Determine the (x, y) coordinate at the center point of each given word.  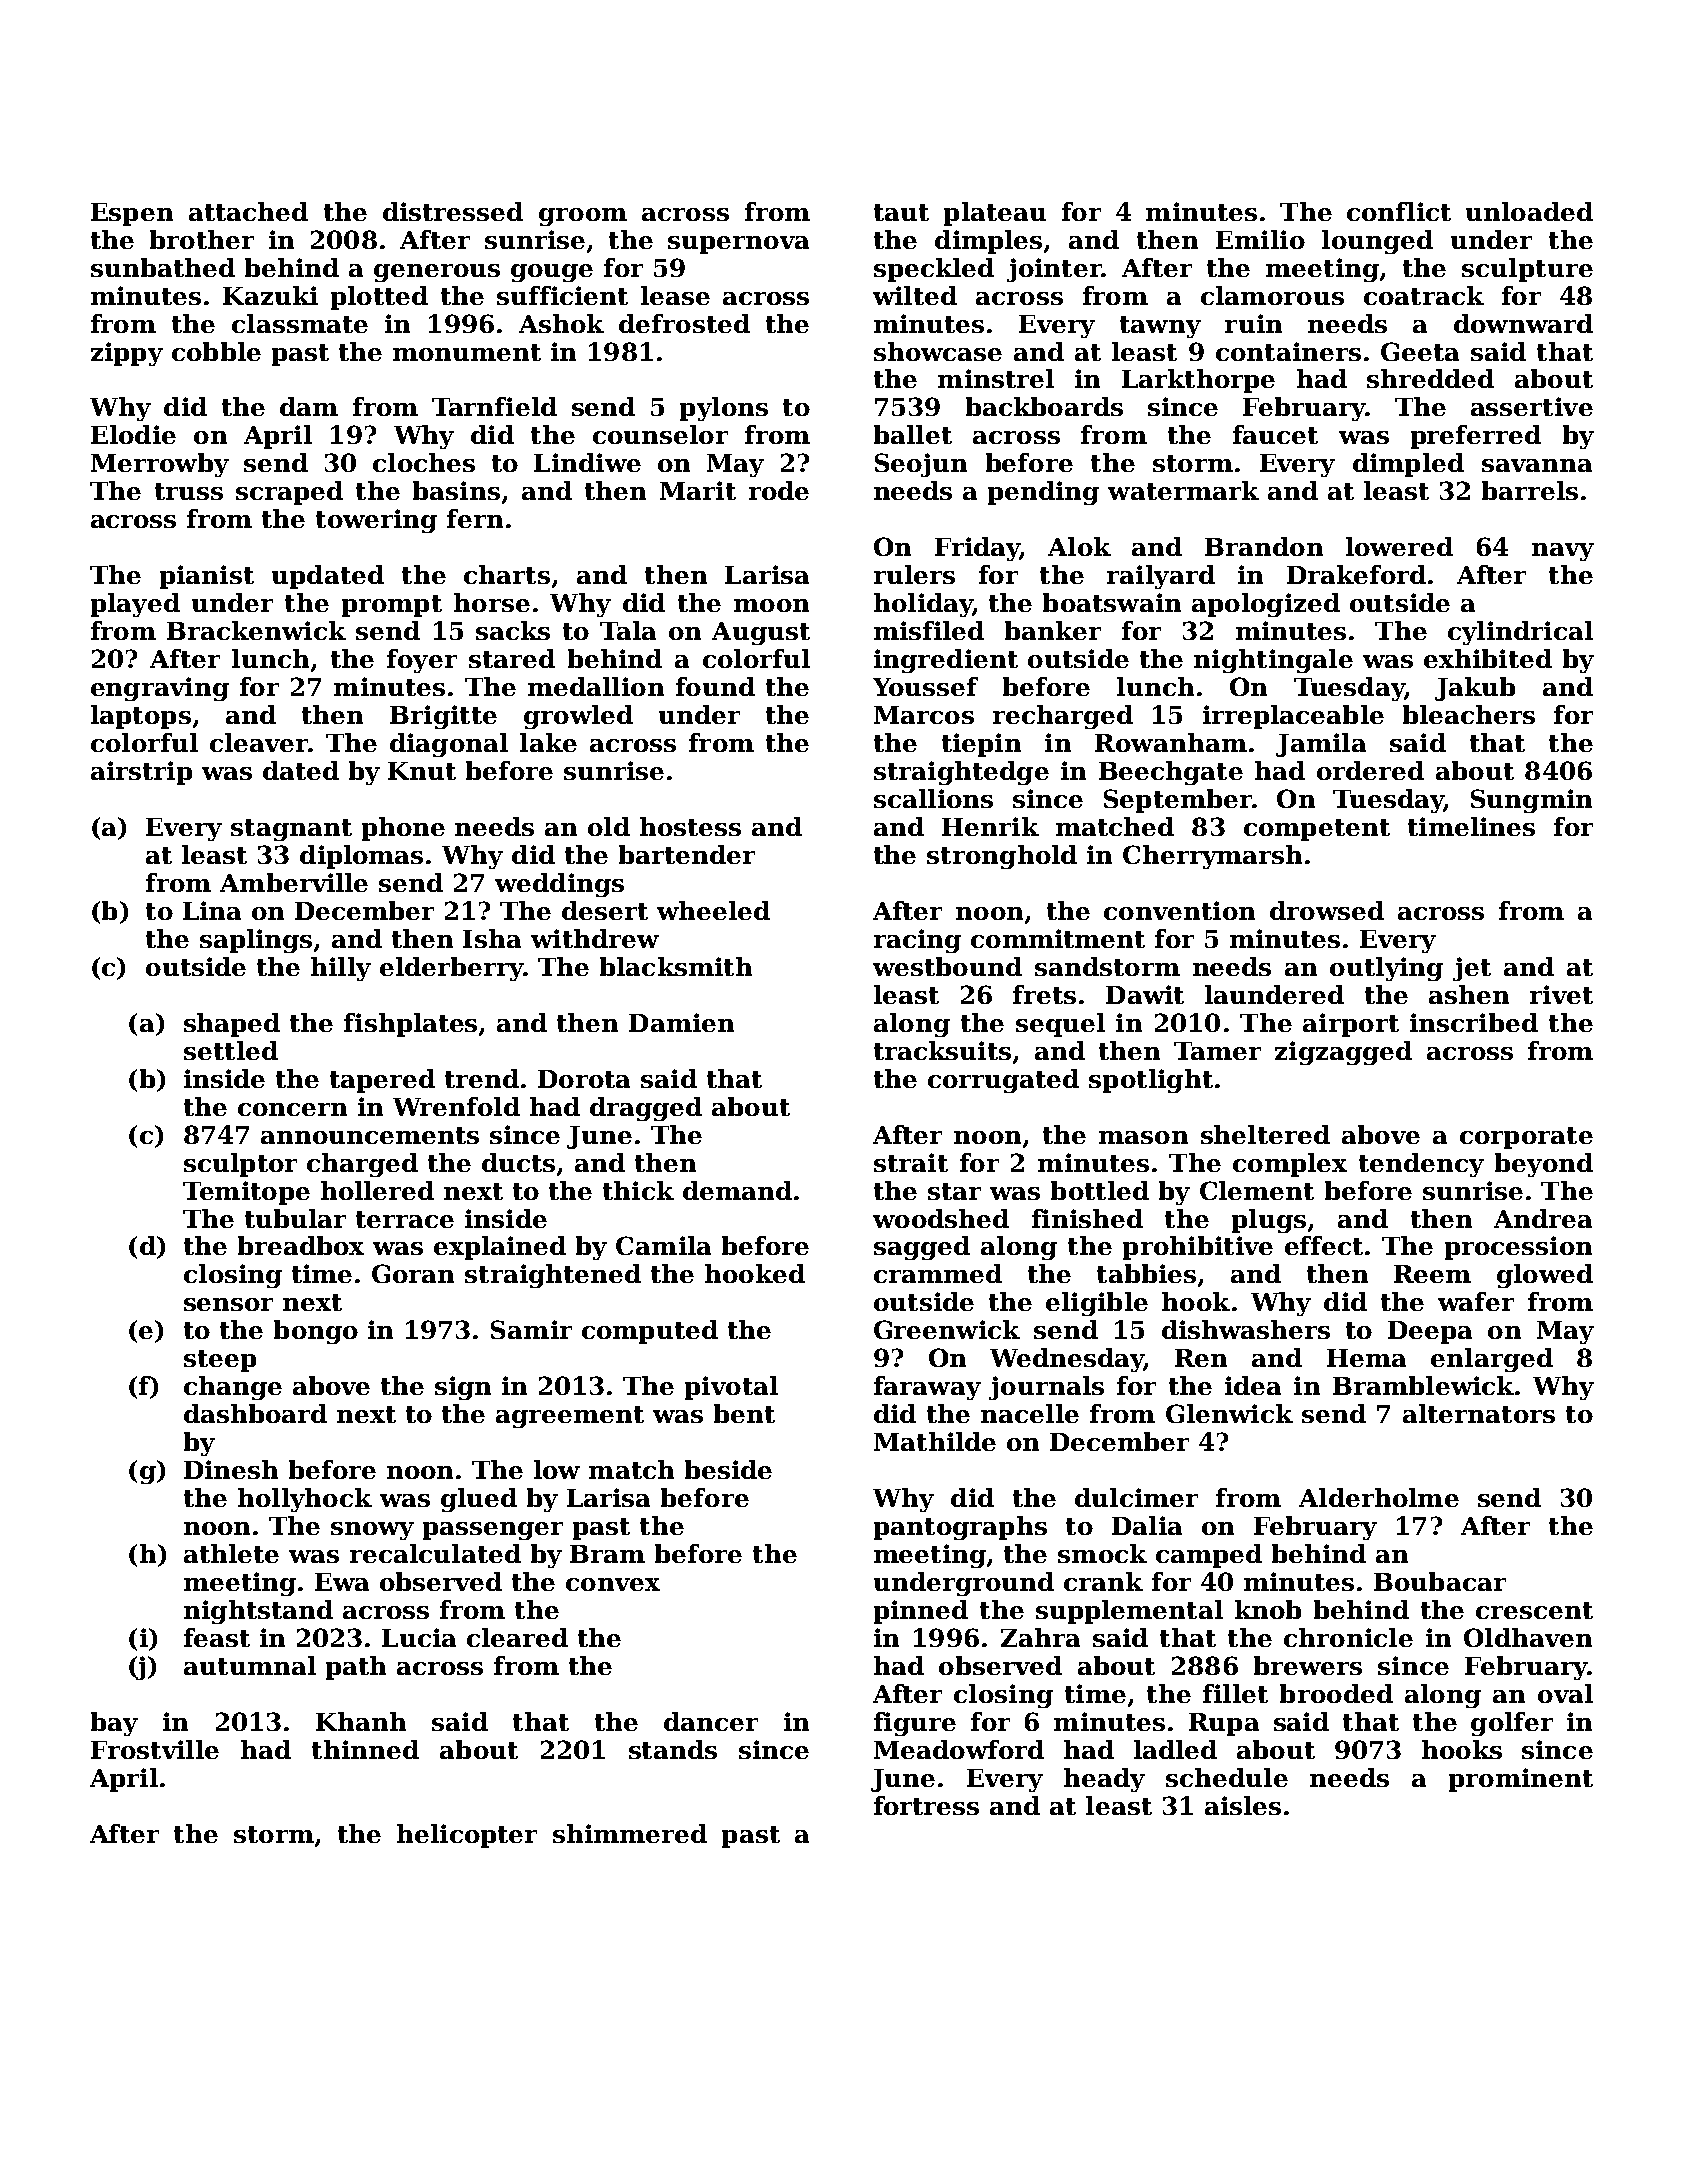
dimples (988, 242)
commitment (1058, 938)
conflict (1399, 211)
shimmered (630, 1833)
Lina (212, 910)
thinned (365, 1749)
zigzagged (1343, 1053)
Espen (132, 214)
